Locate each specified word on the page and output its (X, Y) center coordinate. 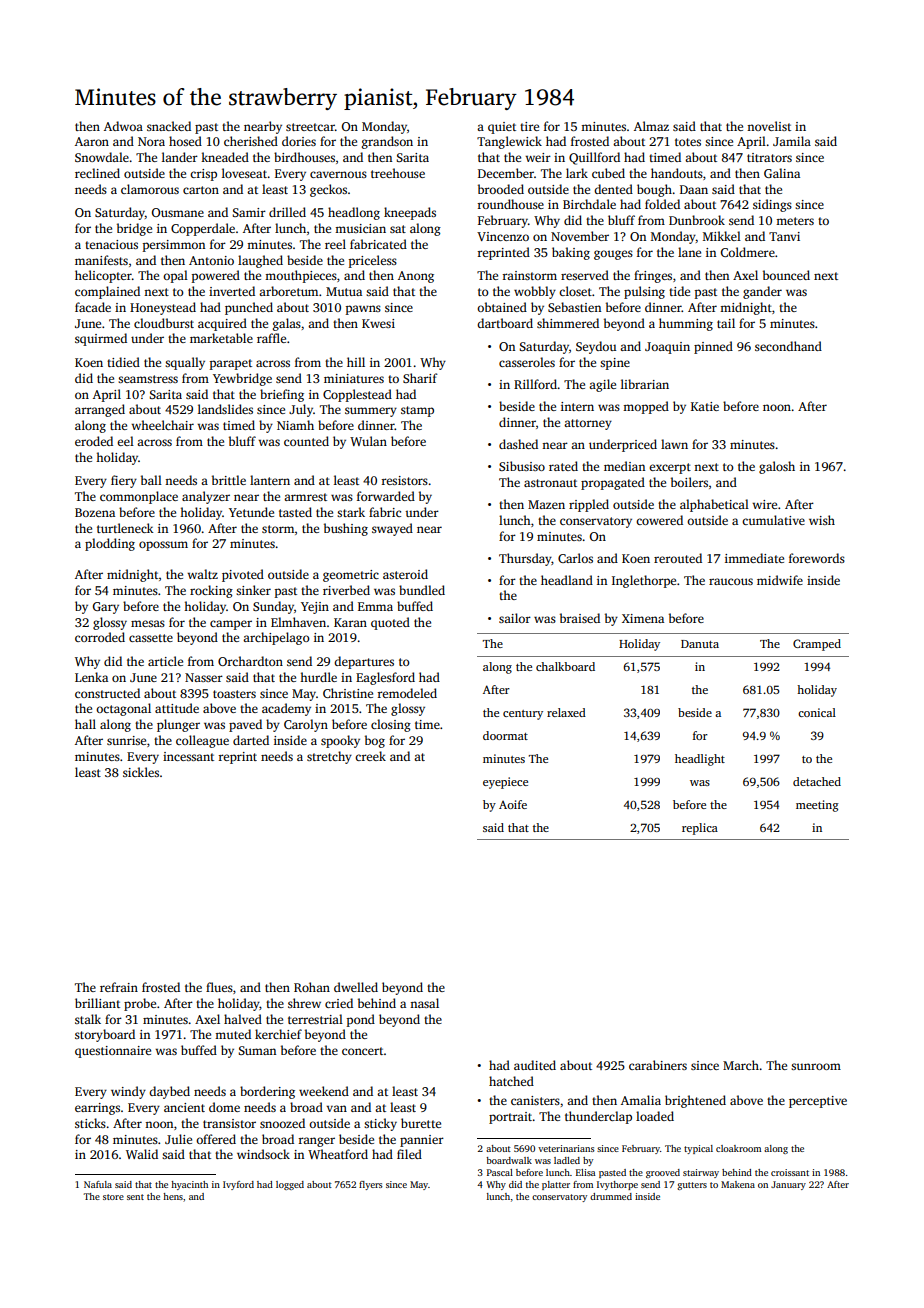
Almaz (651, 126)
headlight (700, 760)
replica (700, 829)
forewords (817, 558)
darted (251, 740)
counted (306, 441)
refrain (119, 987)
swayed (392, 529)
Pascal (500, 1172)
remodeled (407, 693)
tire (529, 126)
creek (370, 756)
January (788, 1185)
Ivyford (238, 1185)
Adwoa (123, 126)
